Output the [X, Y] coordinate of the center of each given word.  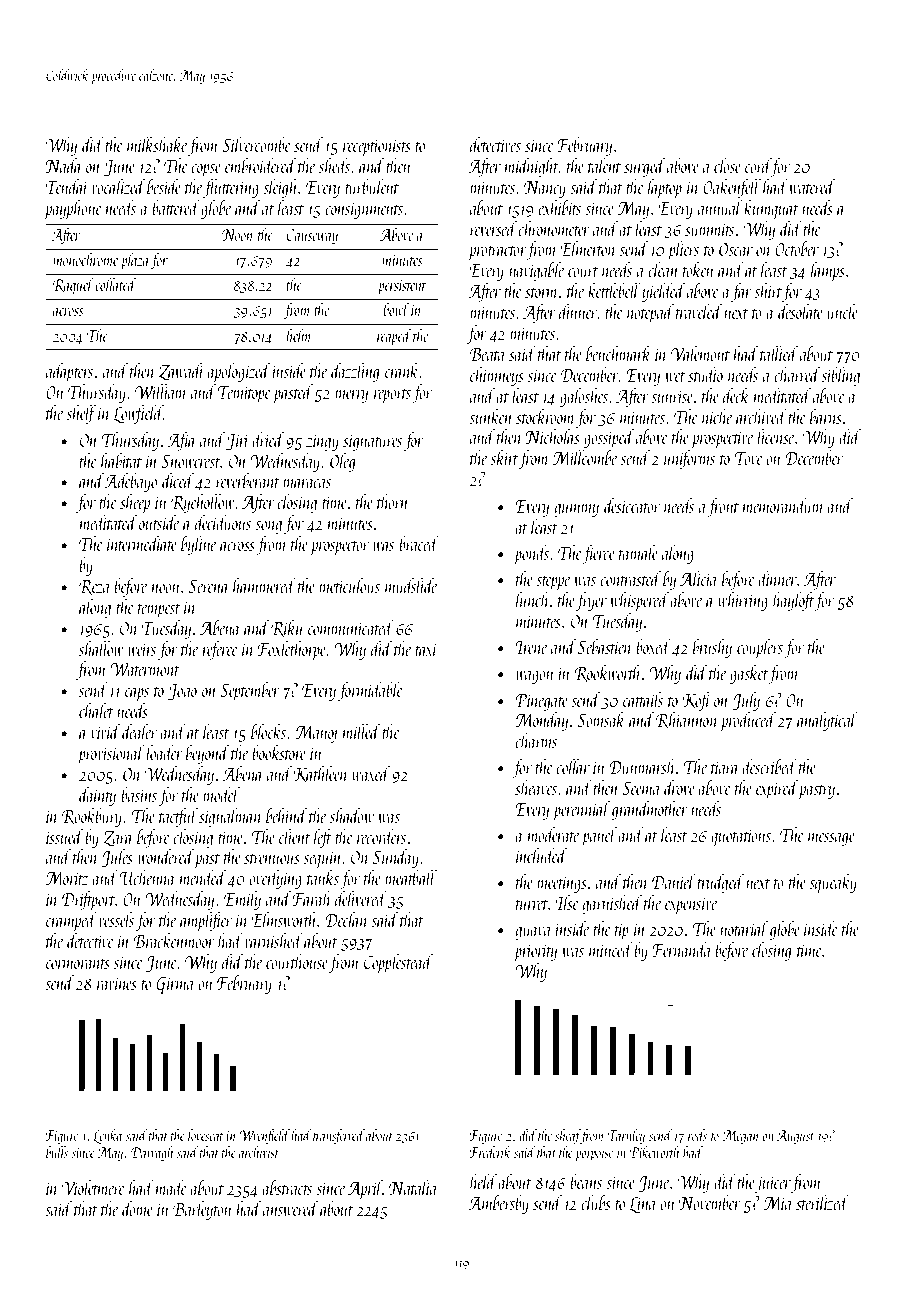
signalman [230, 817]
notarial [744, 928]
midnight [532, 167]
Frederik [490, 1152]
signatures [372, 442]
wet [675, 377]
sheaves [536, 787]
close [727, 165]
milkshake [157, 144]
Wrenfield [264, 1136]
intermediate [142, 543]
